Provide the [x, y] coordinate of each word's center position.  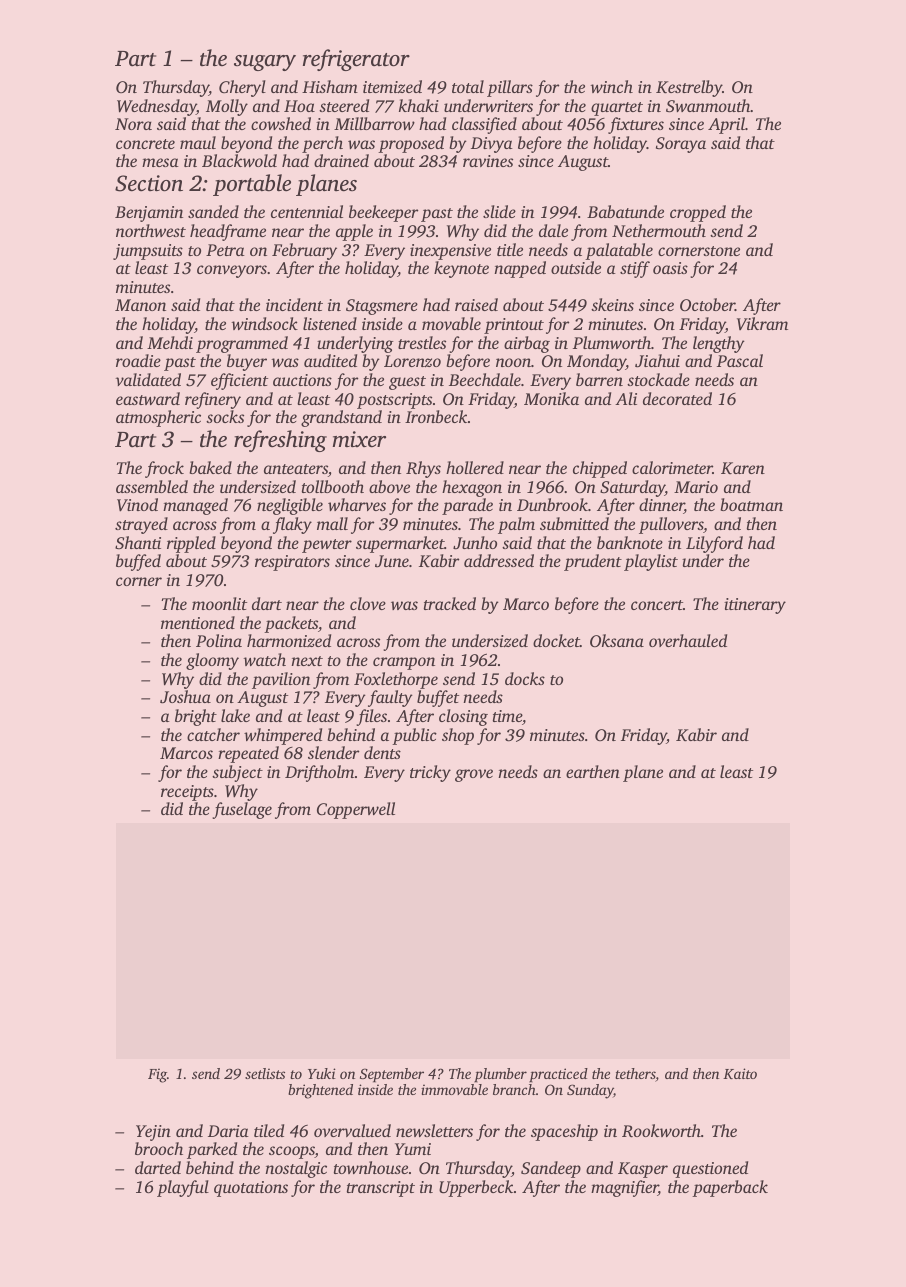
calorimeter [672, 467]
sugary [265, 63]
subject [237, 773]
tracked [450, 603]
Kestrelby [689, 88]
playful [183, 1188]
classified [484, 125]
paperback [730, 1188]
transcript [381, 1189]
